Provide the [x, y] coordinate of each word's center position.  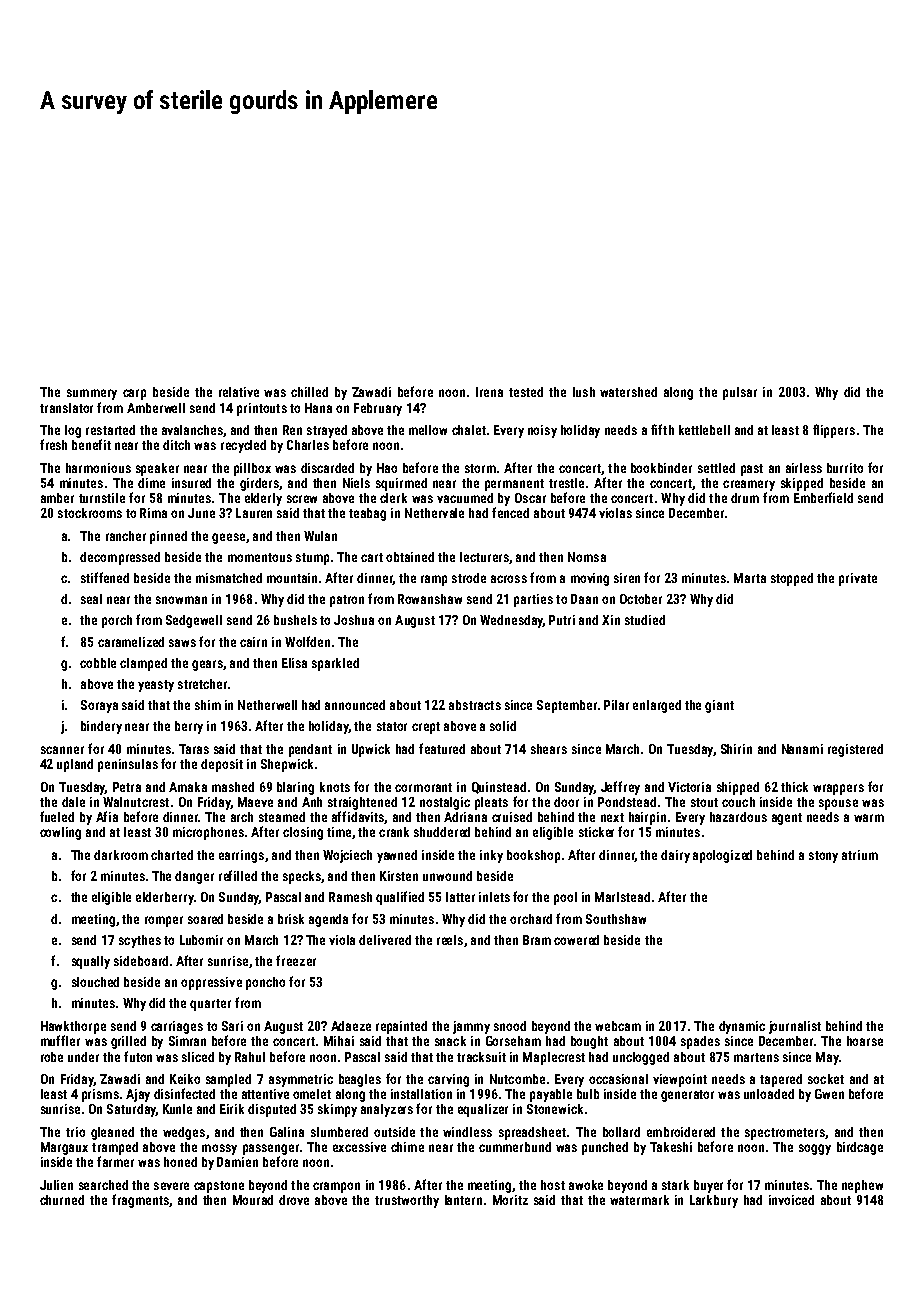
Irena [489, 392]
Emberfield [823, 497]
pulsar [740, 393]
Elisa [294, 663]
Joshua [354, 620]
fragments [140, 1201]
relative [239, 392]
